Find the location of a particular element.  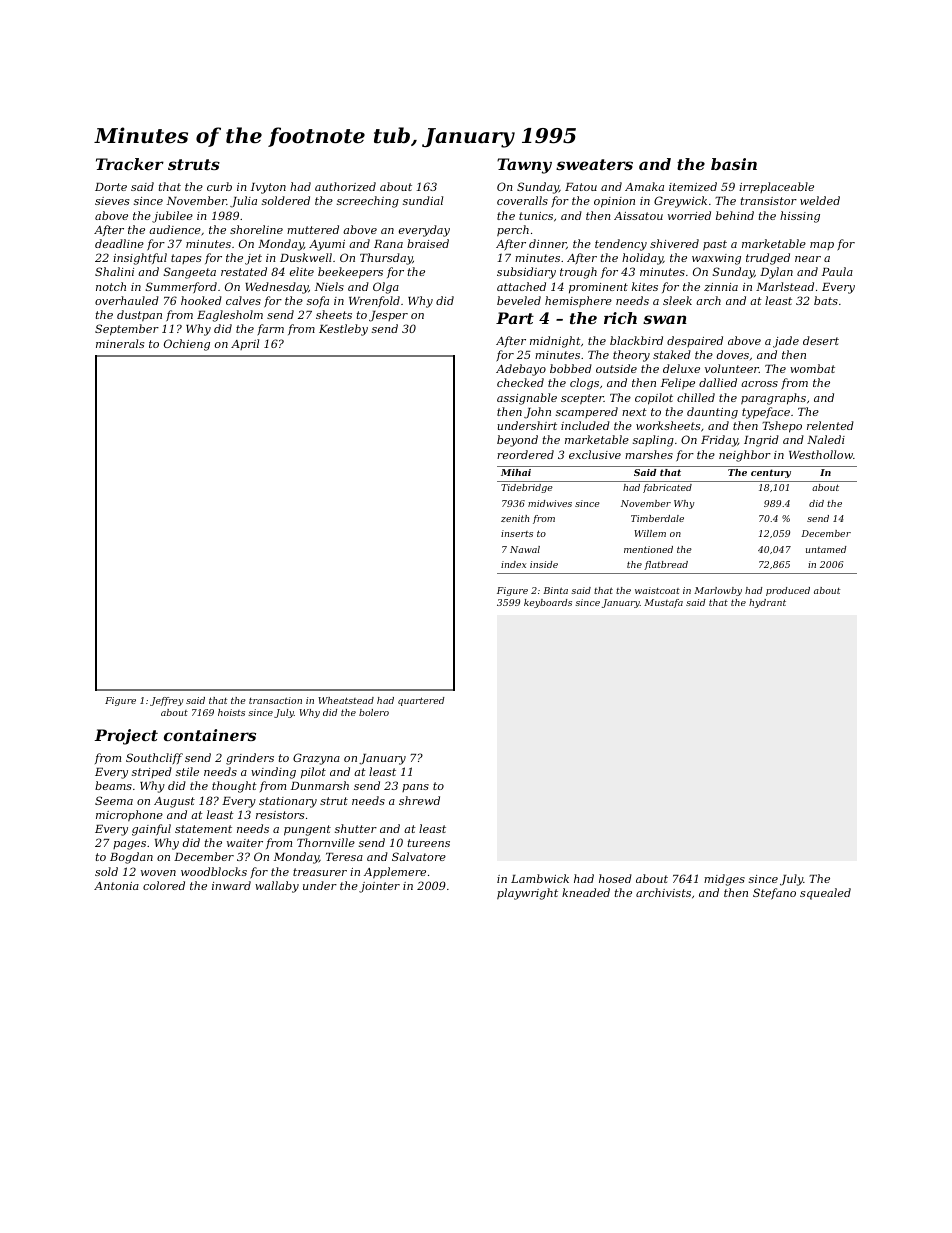

Wheatstead is located at coordinates (346, 700).
